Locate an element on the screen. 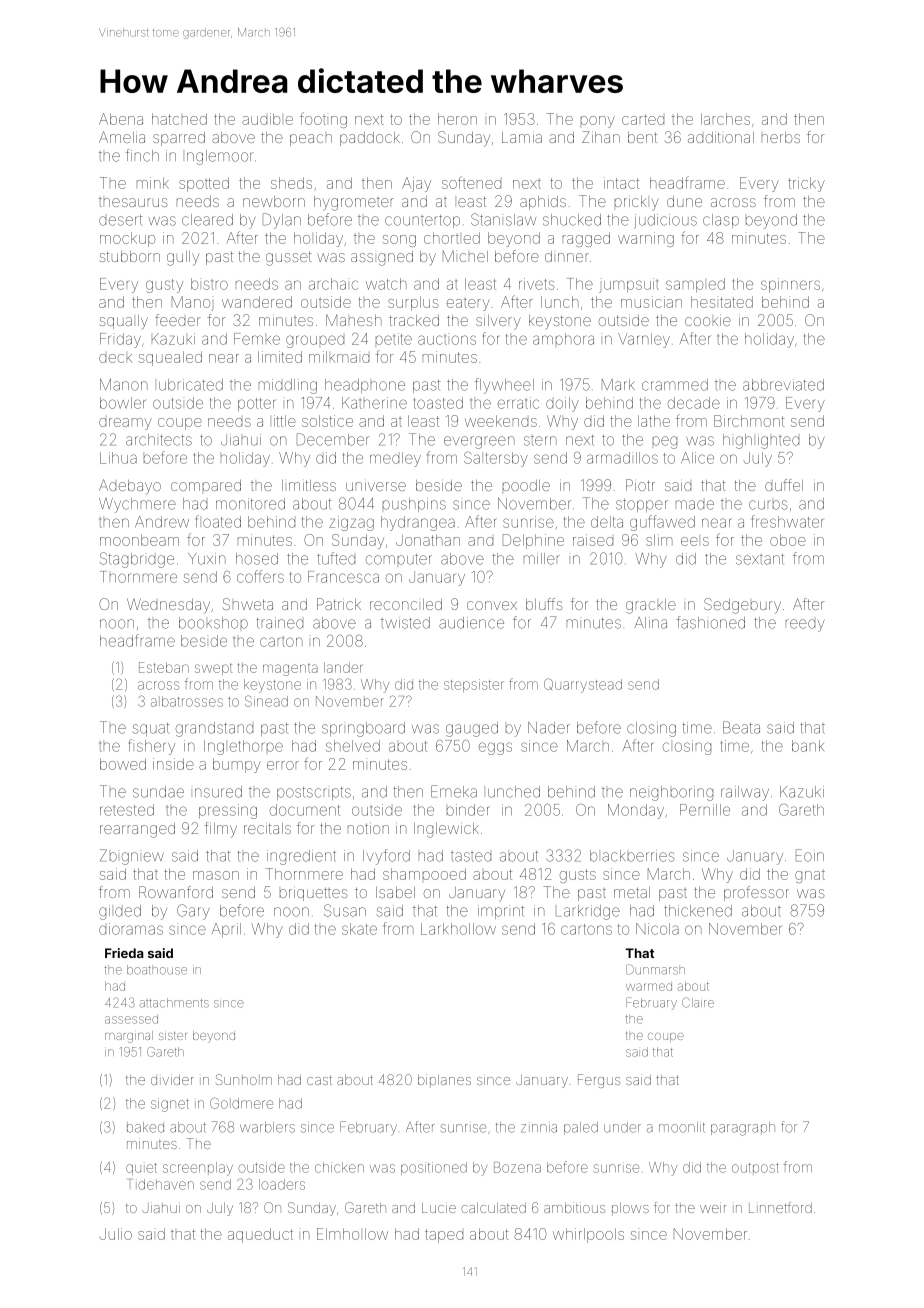 This screenshot has width=924, height=1308. imprint is located at coordinates (501, 912).
